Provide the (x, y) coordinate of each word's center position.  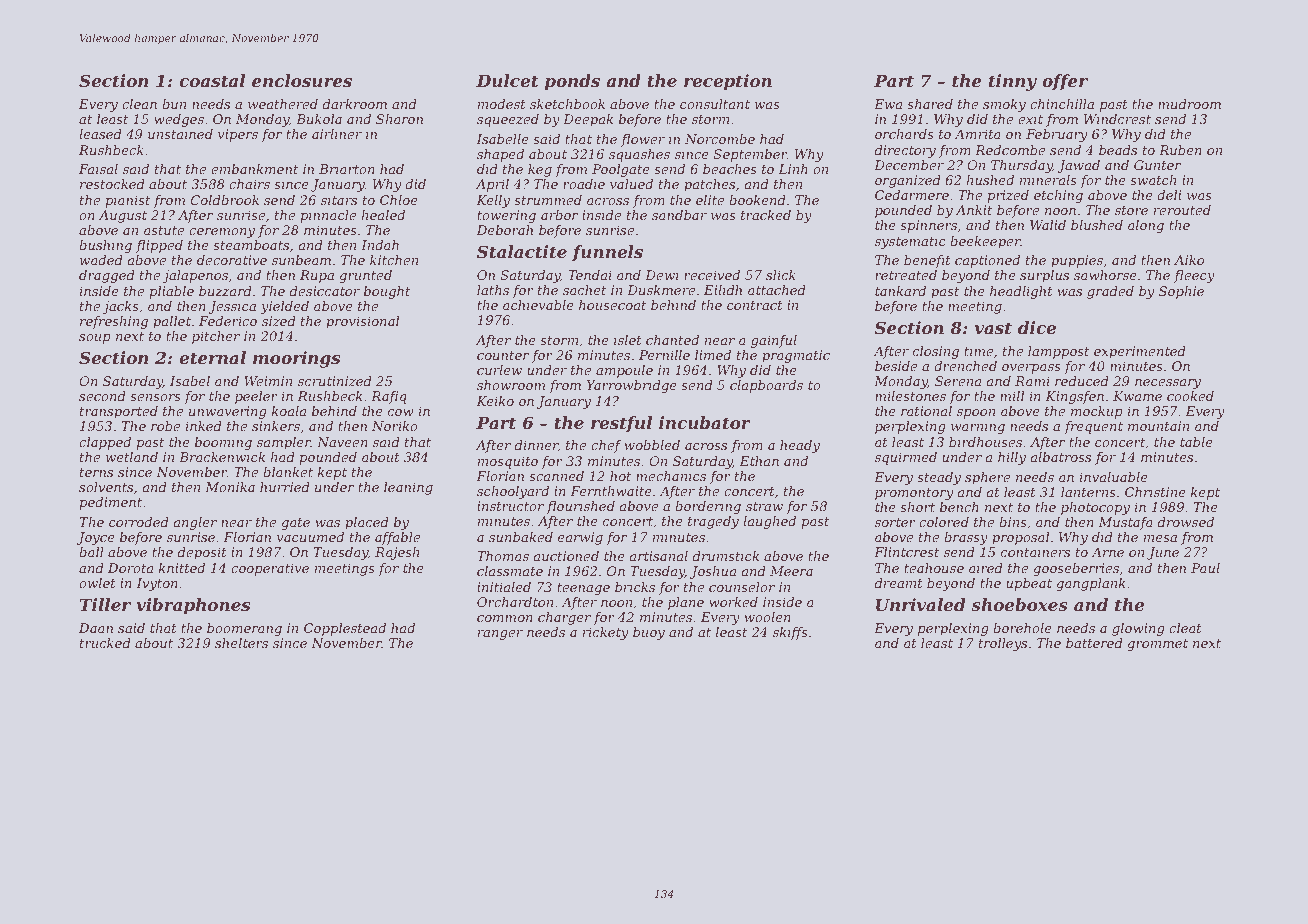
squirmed (906, 458)
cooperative (270, 569)
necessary (1168, 384)
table (1196, 442)
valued (631, 184)
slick (781, 275)
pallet (172, 322)
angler (195, 523)
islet (628, 340)
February (1056, 135)
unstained (180, 134)
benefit (927, 261)
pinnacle (328, 216)
